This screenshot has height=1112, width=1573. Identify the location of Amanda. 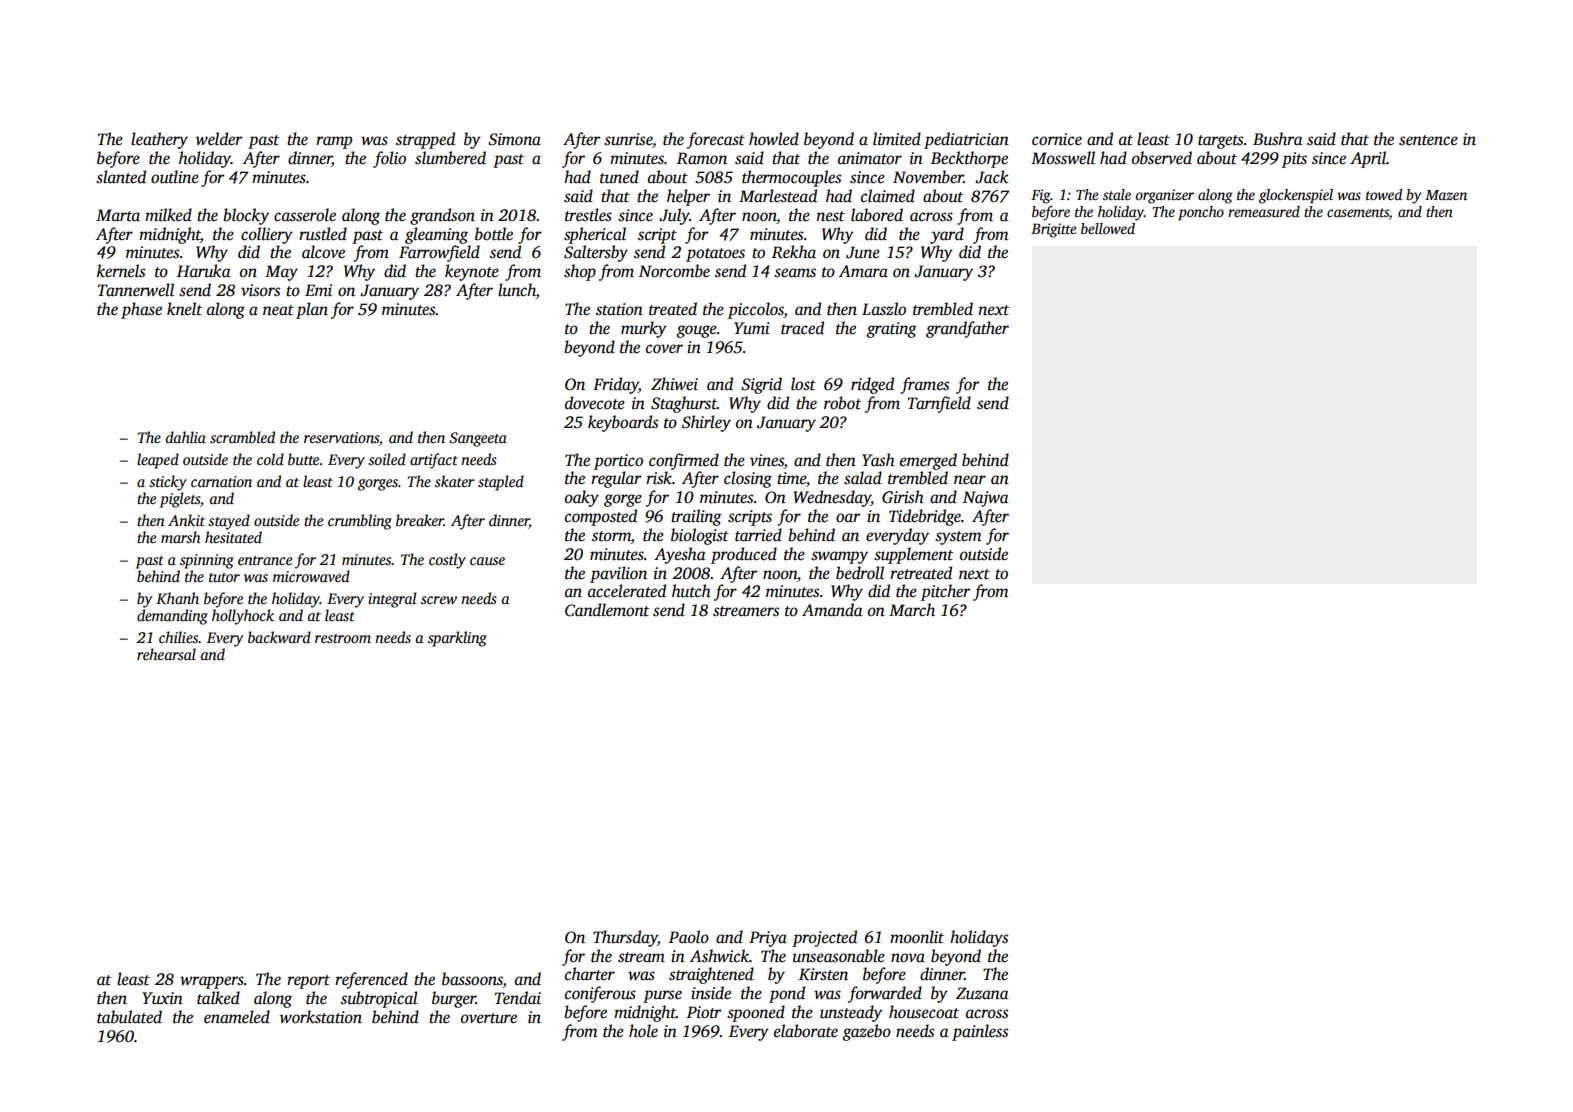
(832, 610).
